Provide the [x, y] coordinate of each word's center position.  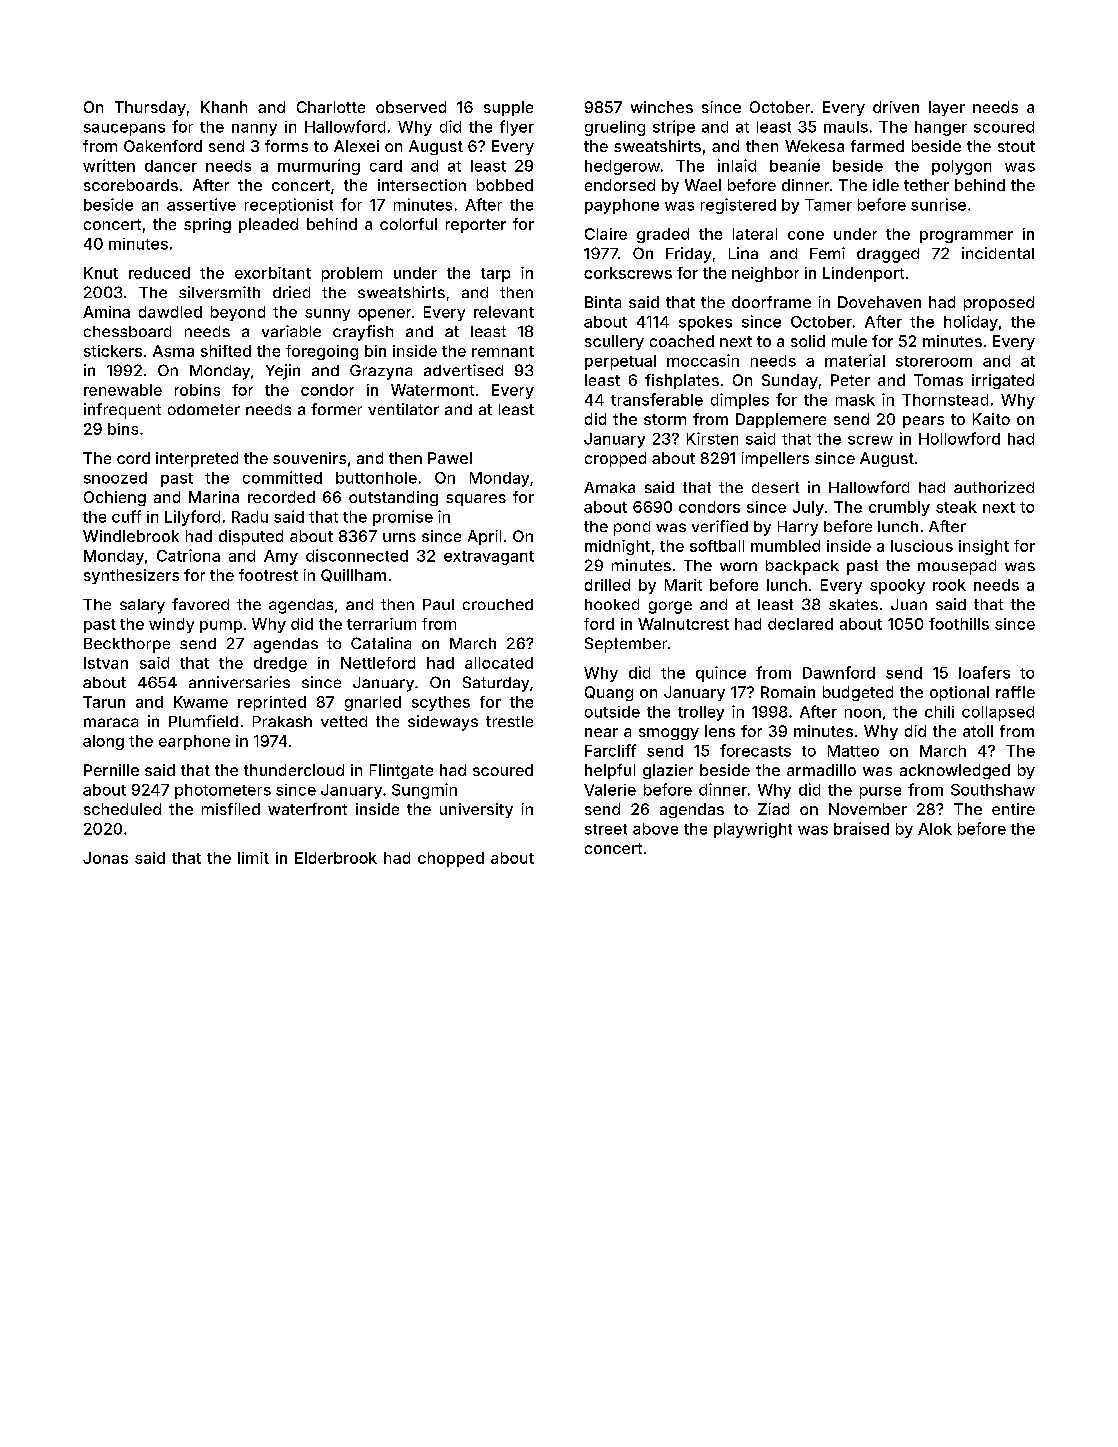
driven [896, 107]
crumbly [899, 508]
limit [253, 858]
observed [411, 107]
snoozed [115, 478]
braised [861, 828]
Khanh [224, 107]
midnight [617, 547]
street [606, 829]
